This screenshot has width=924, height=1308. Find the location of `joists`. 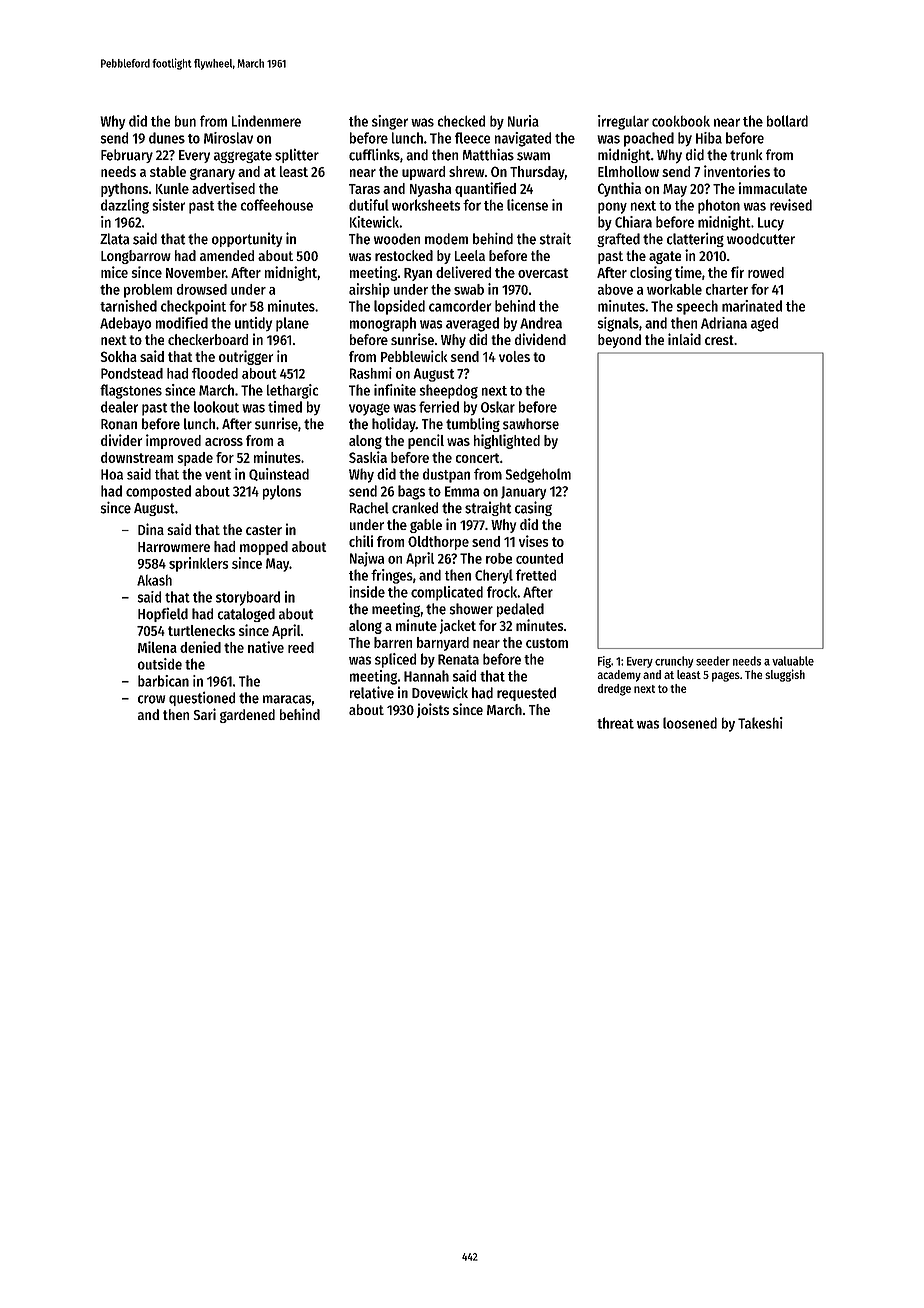

joists is located at coordinates (433, 710).
